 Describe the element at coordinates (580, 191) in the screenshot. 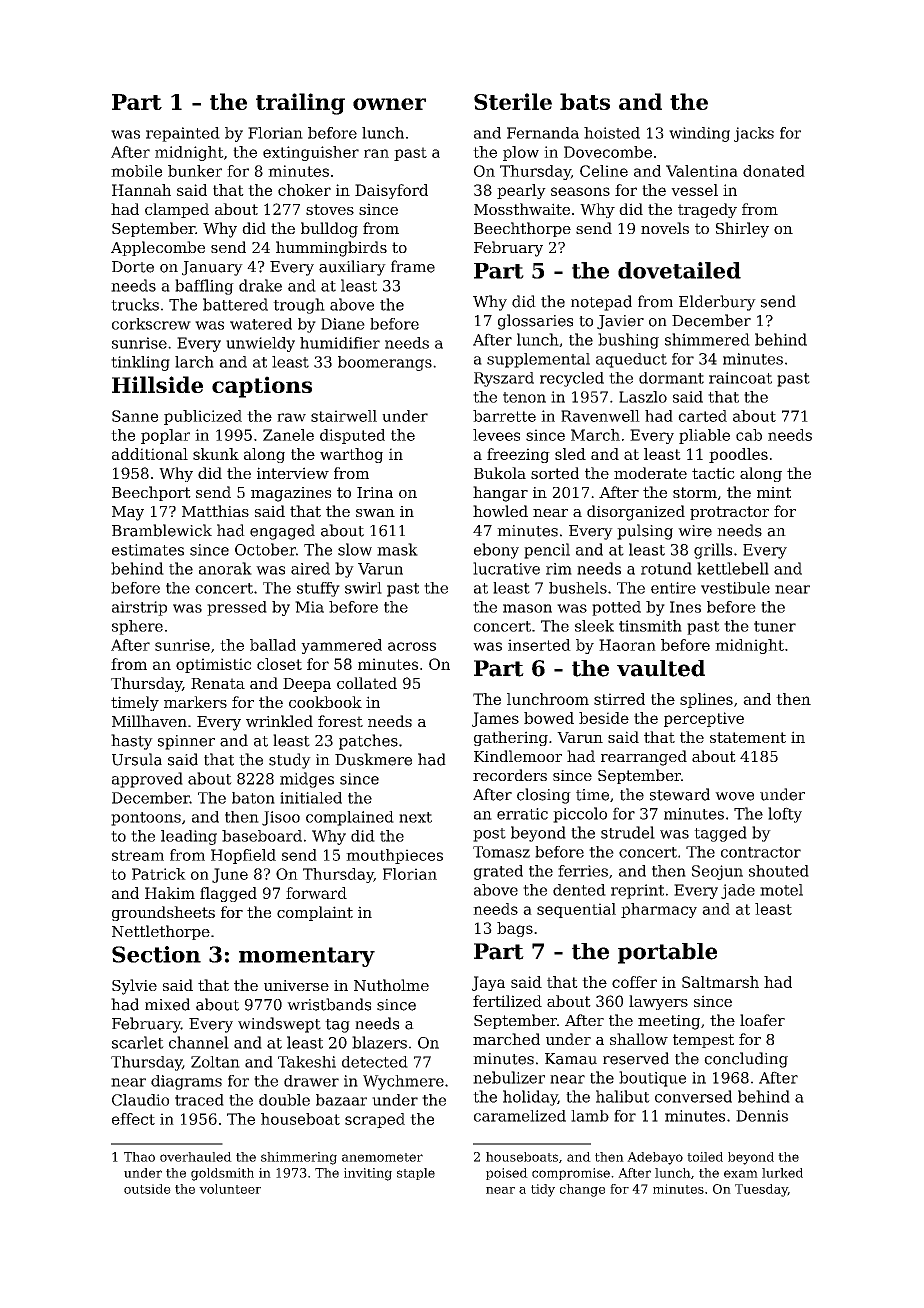

I see `seasons` at that location.
